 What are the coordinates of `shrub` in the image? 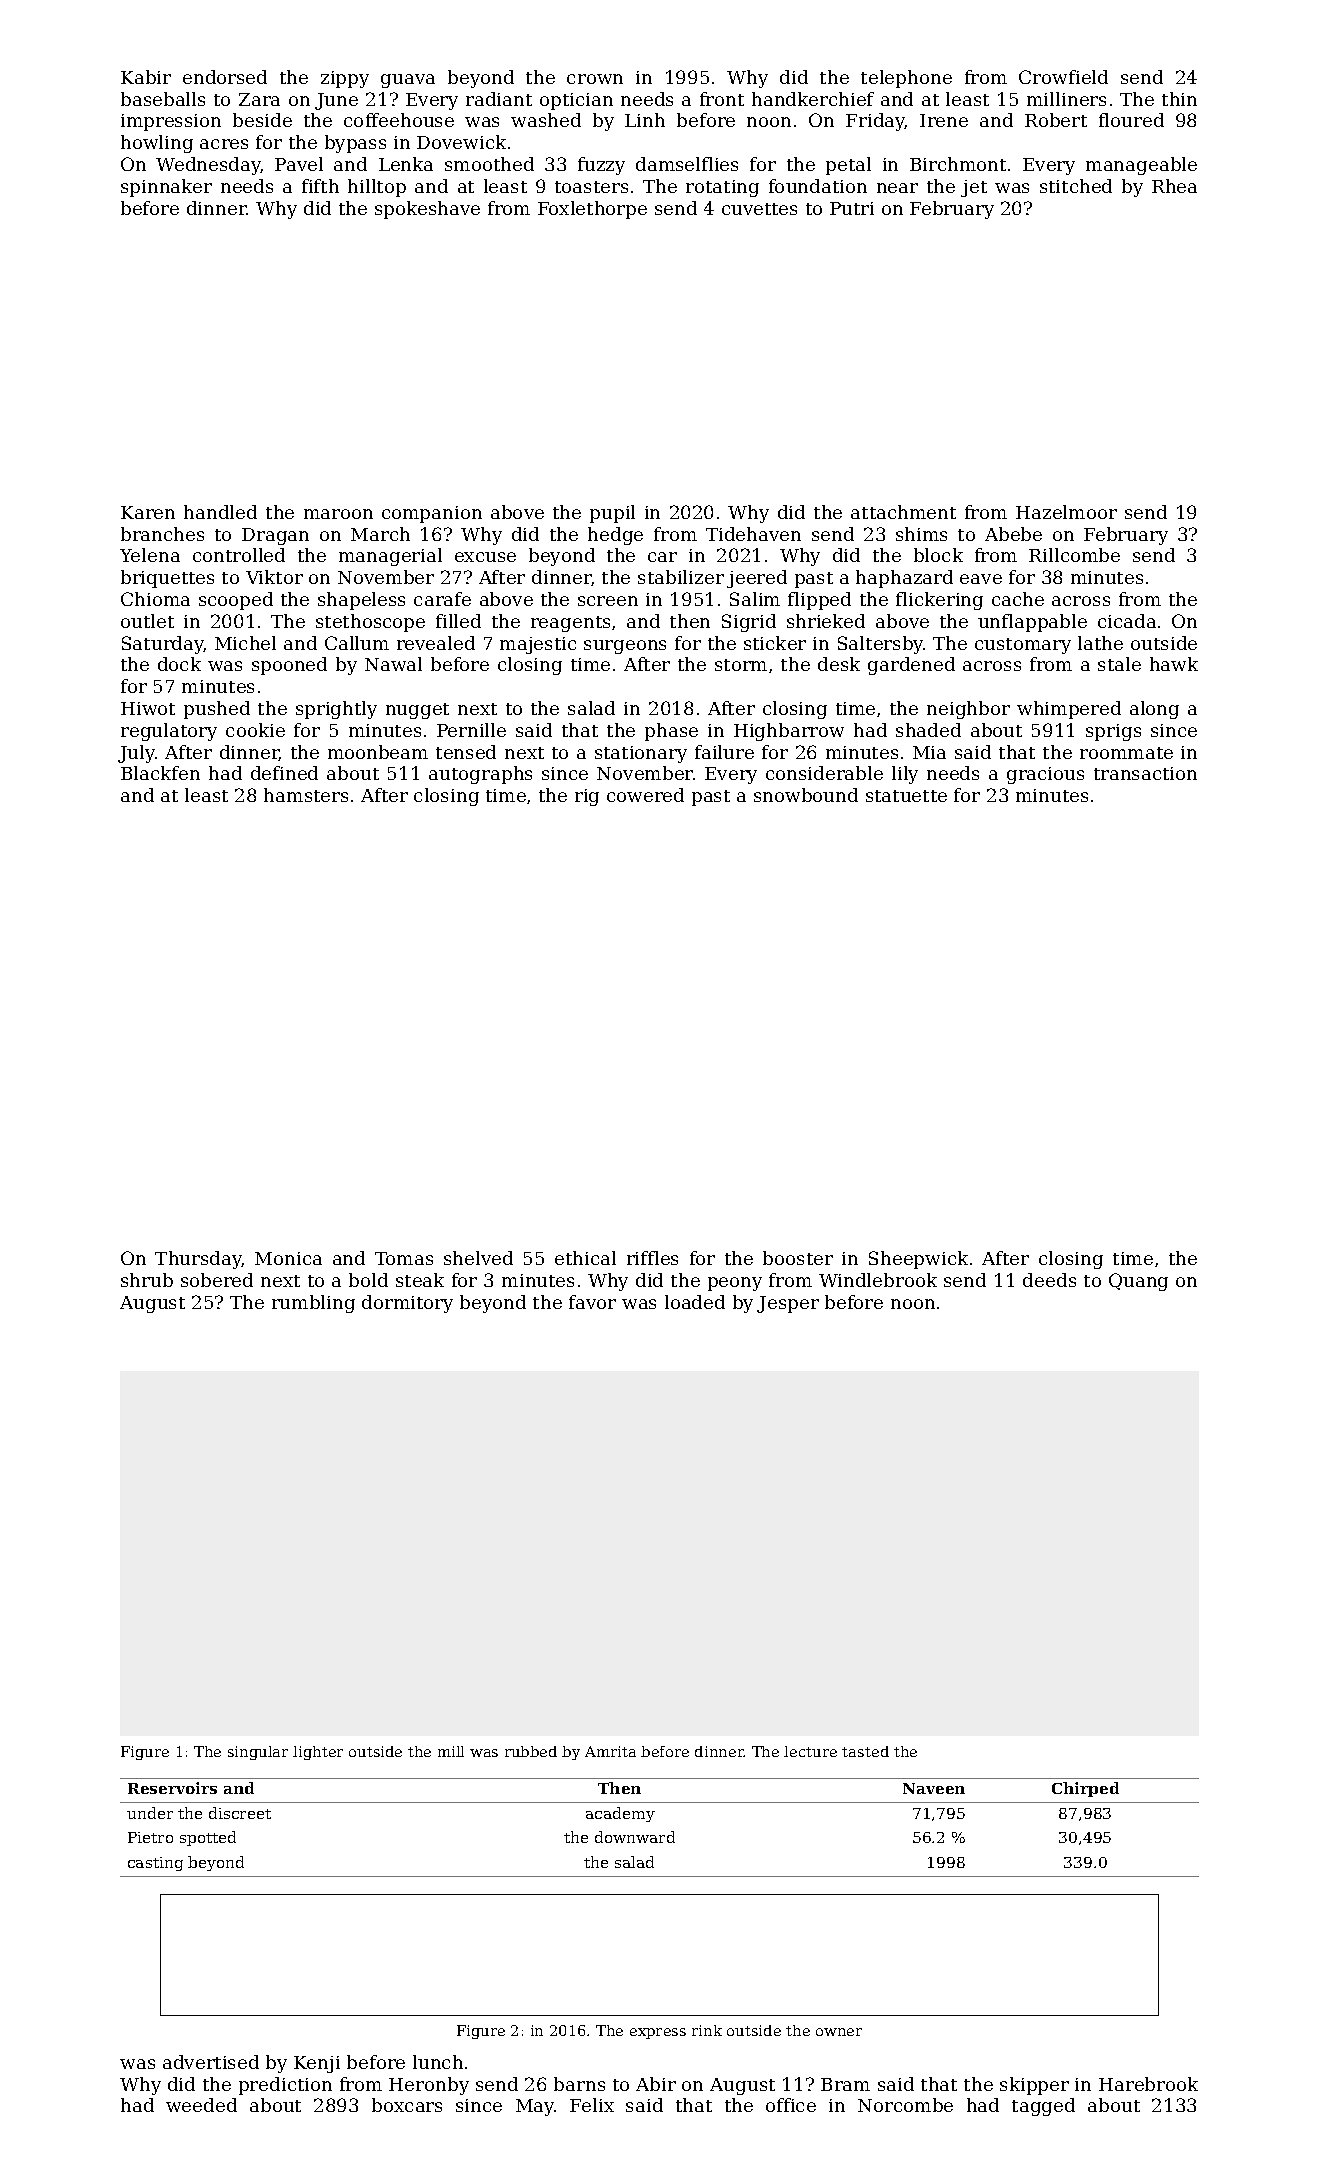 It's located at (147, 1280).
